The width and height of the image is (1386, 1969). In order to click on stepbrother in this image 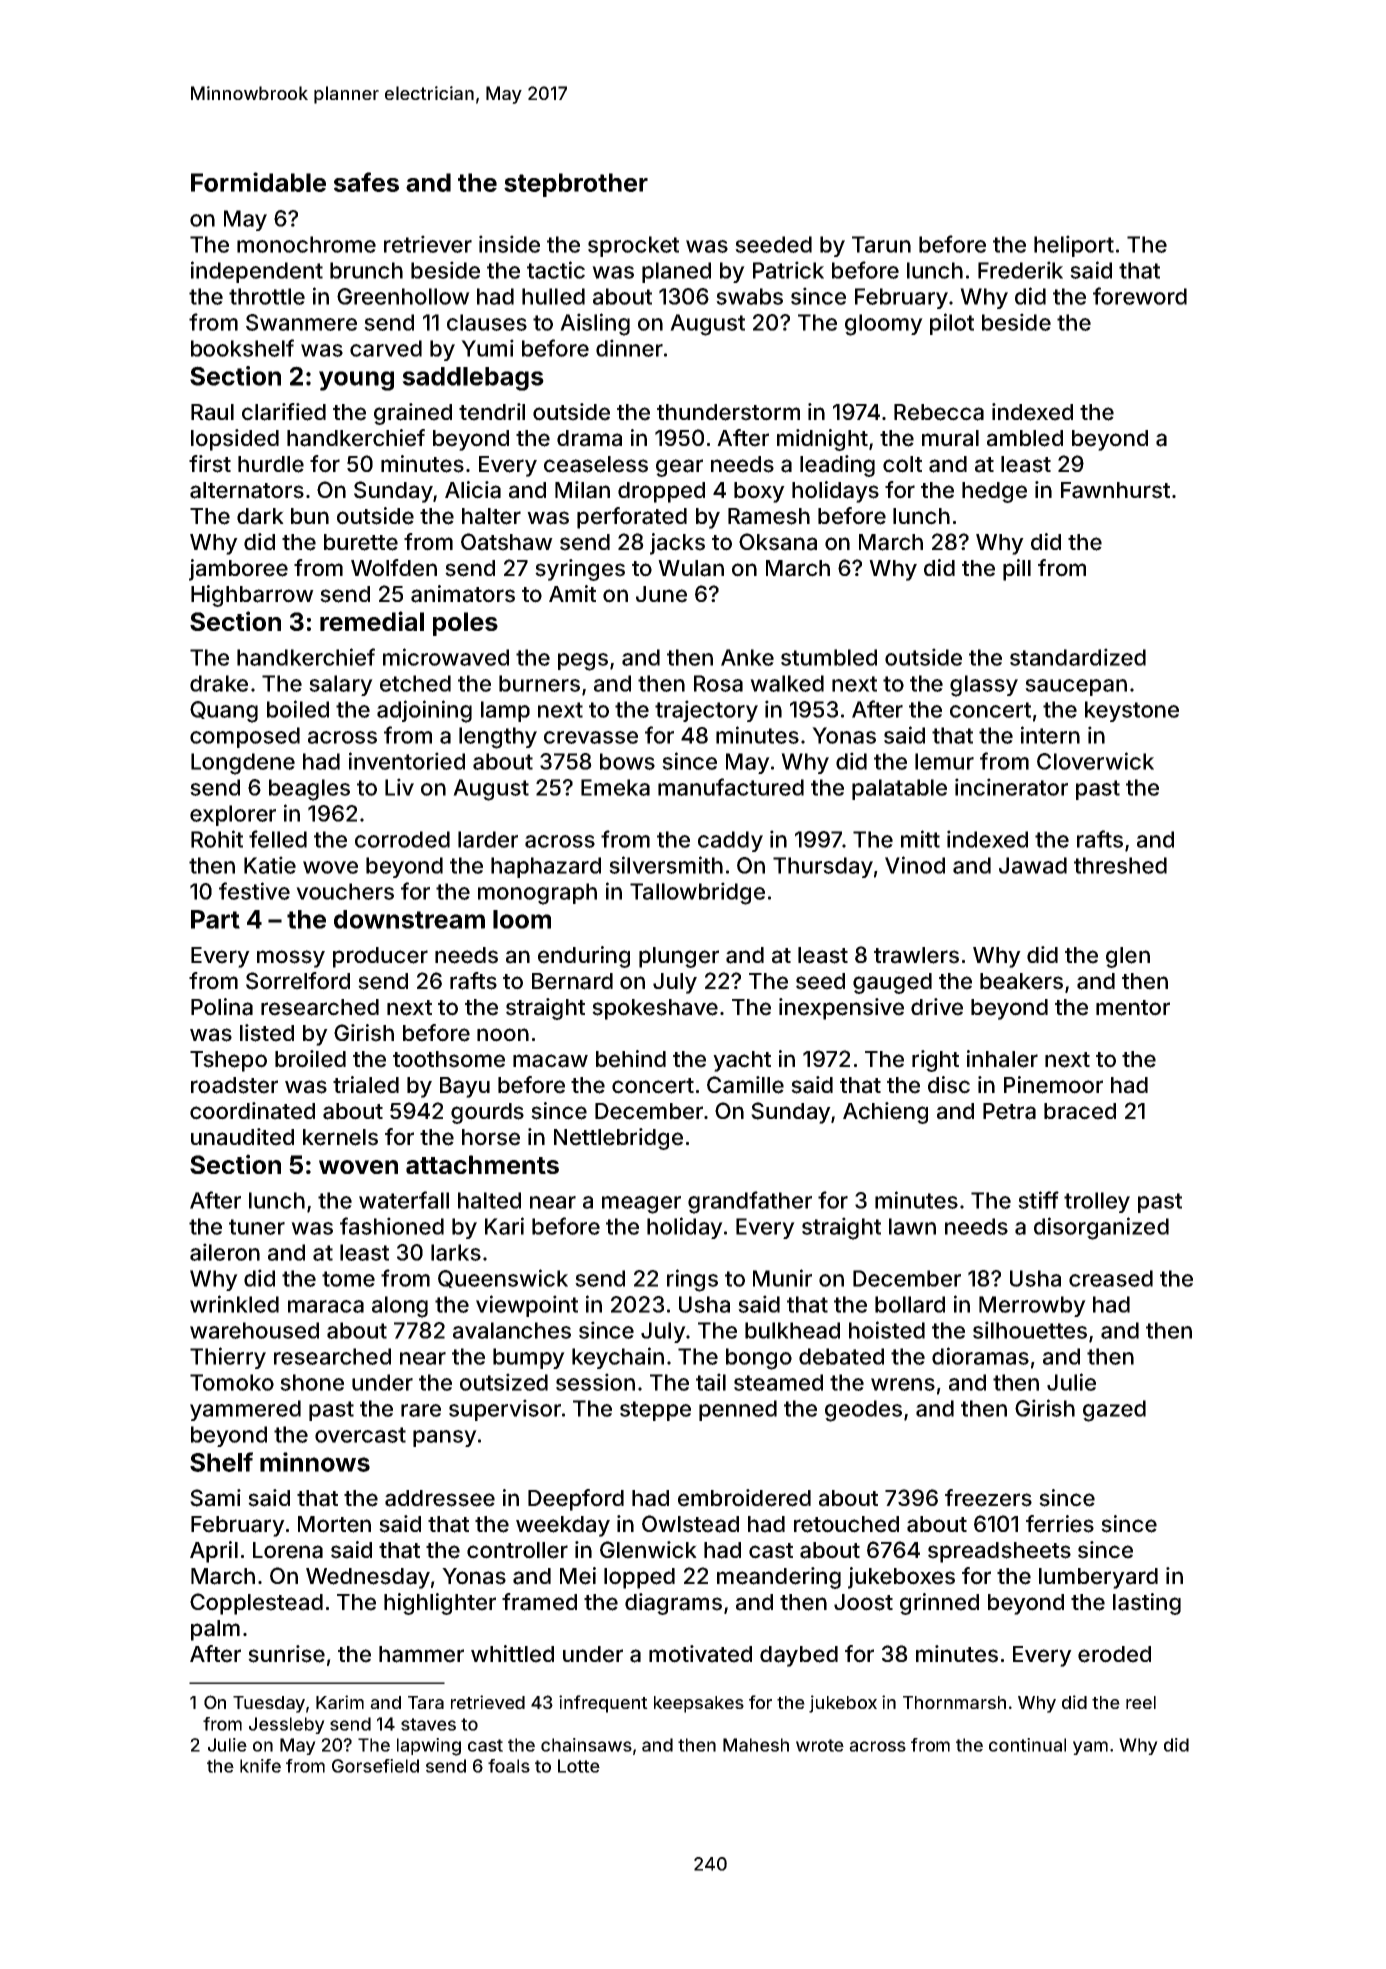, I will do `click(576, 185)`.
